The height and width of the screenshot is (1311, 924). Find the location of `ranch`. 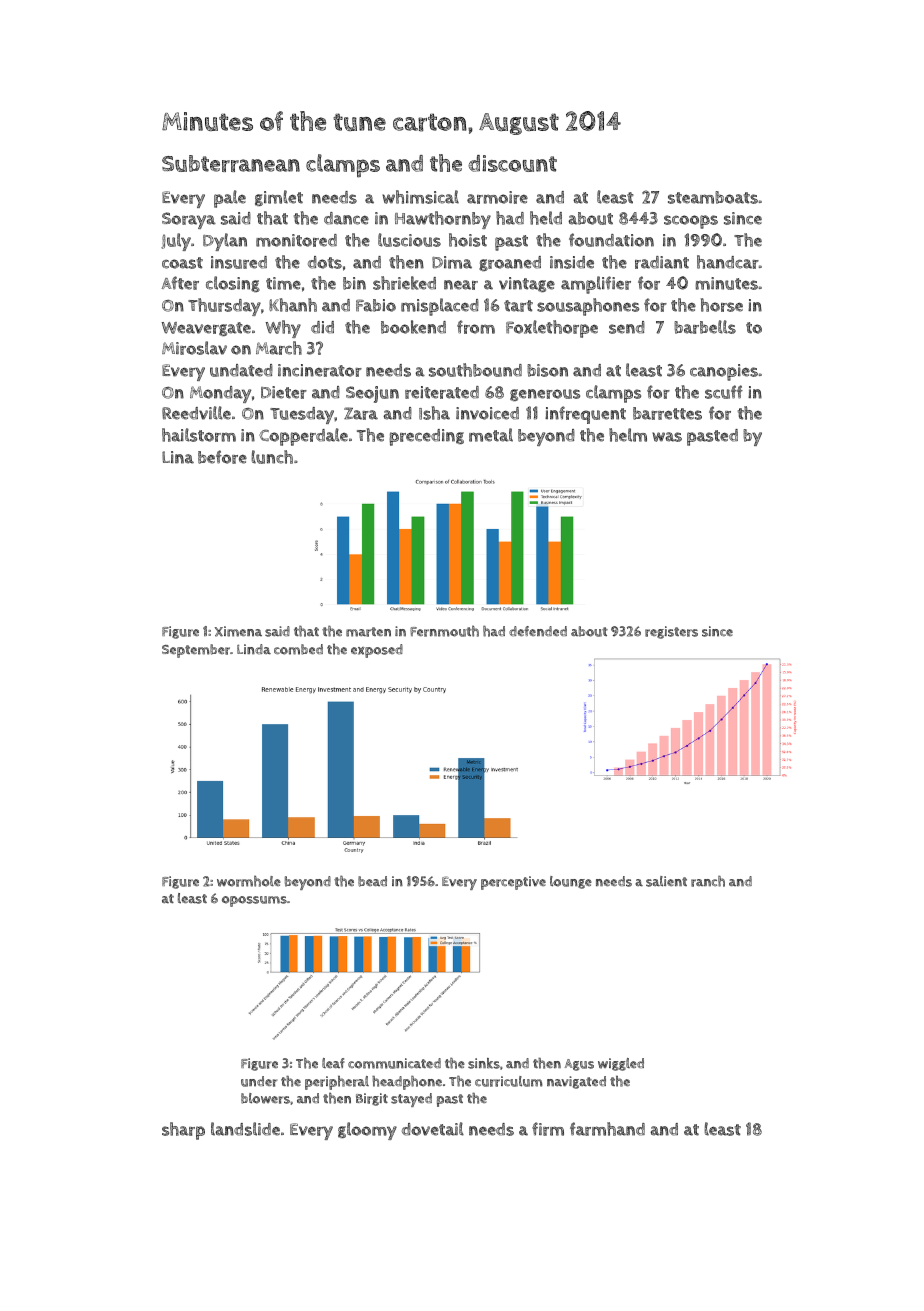

ranch is located at coordinates (708, 881).
